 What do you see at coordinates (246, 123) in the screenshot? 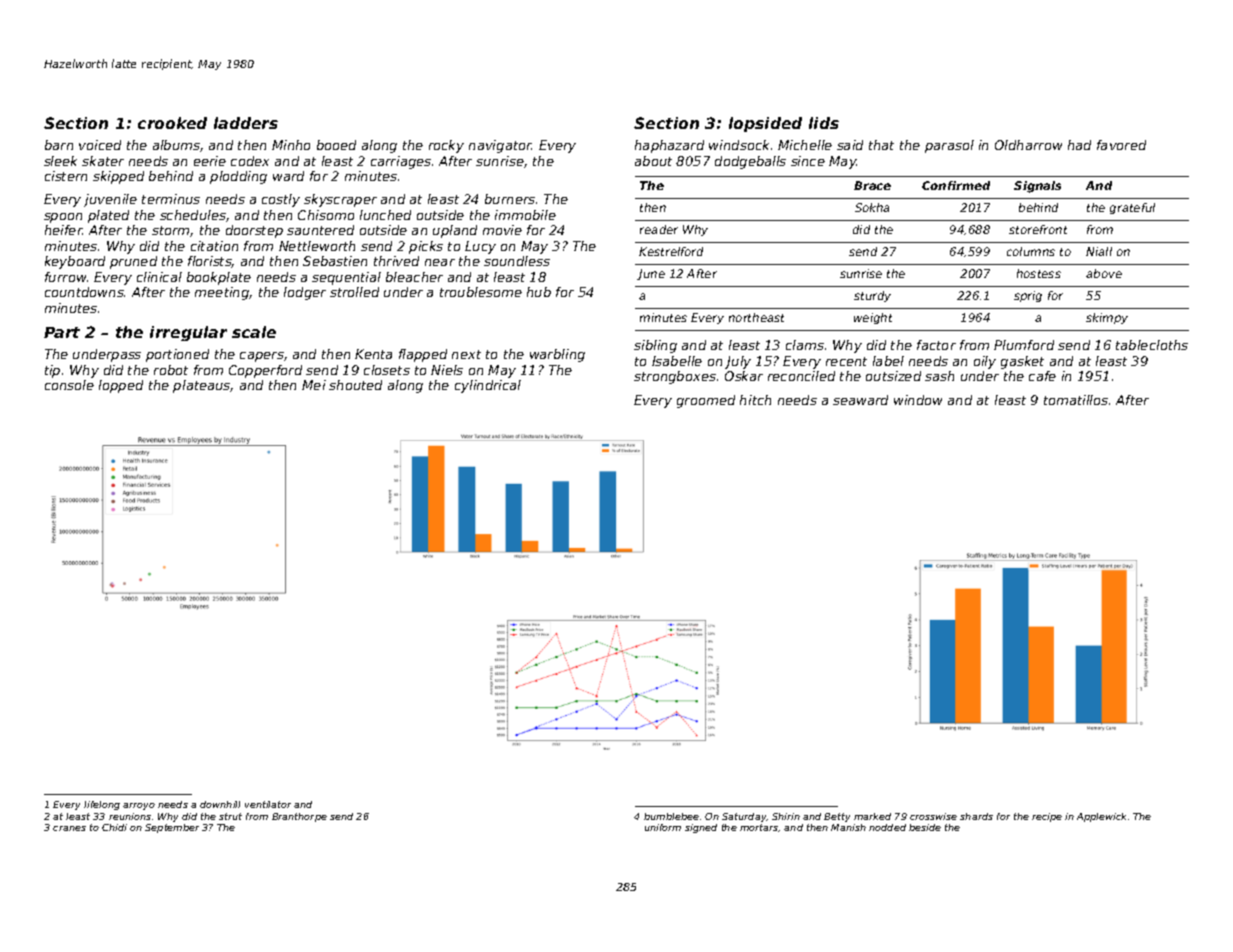
I see `ladders` at bounding box center [246, 123].
